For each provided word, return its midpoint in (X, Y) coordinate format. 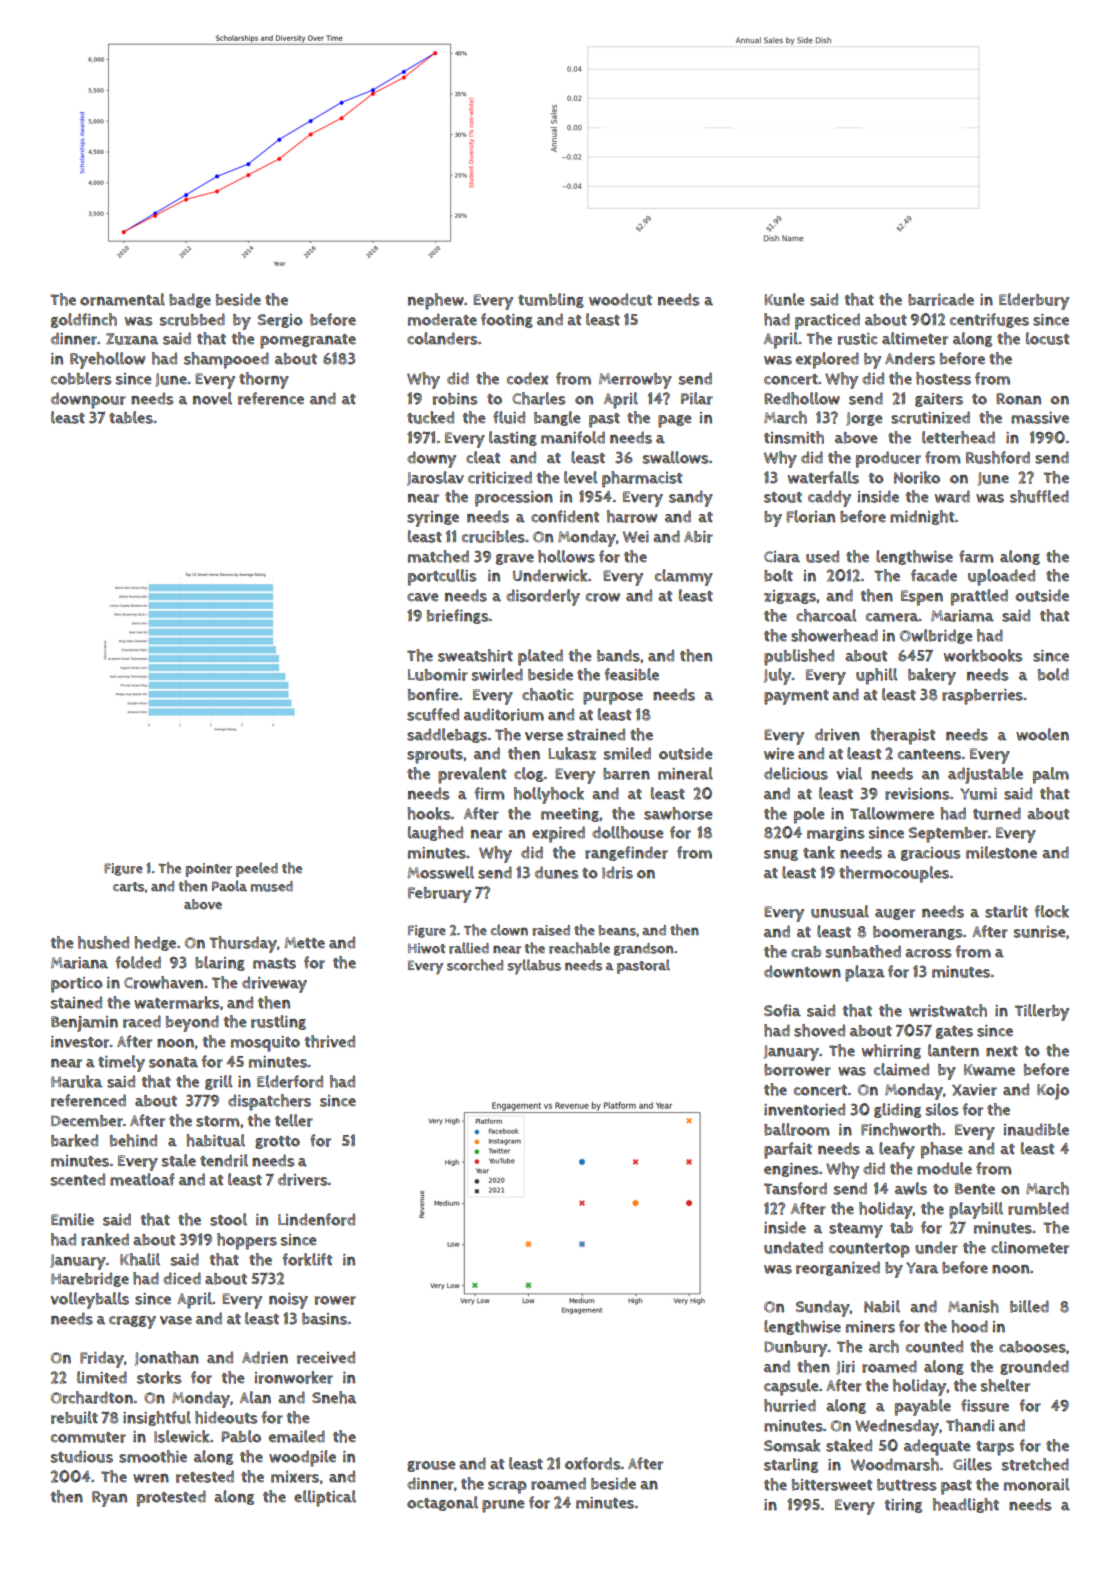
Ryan (109, 1499)
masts (274, 963)
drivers (303, 1179)
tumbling (551, 300)
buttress (907, 1485)
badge (190, 300)
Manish (973, 1306)
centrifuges (989, 320)
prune (503, 1506)
